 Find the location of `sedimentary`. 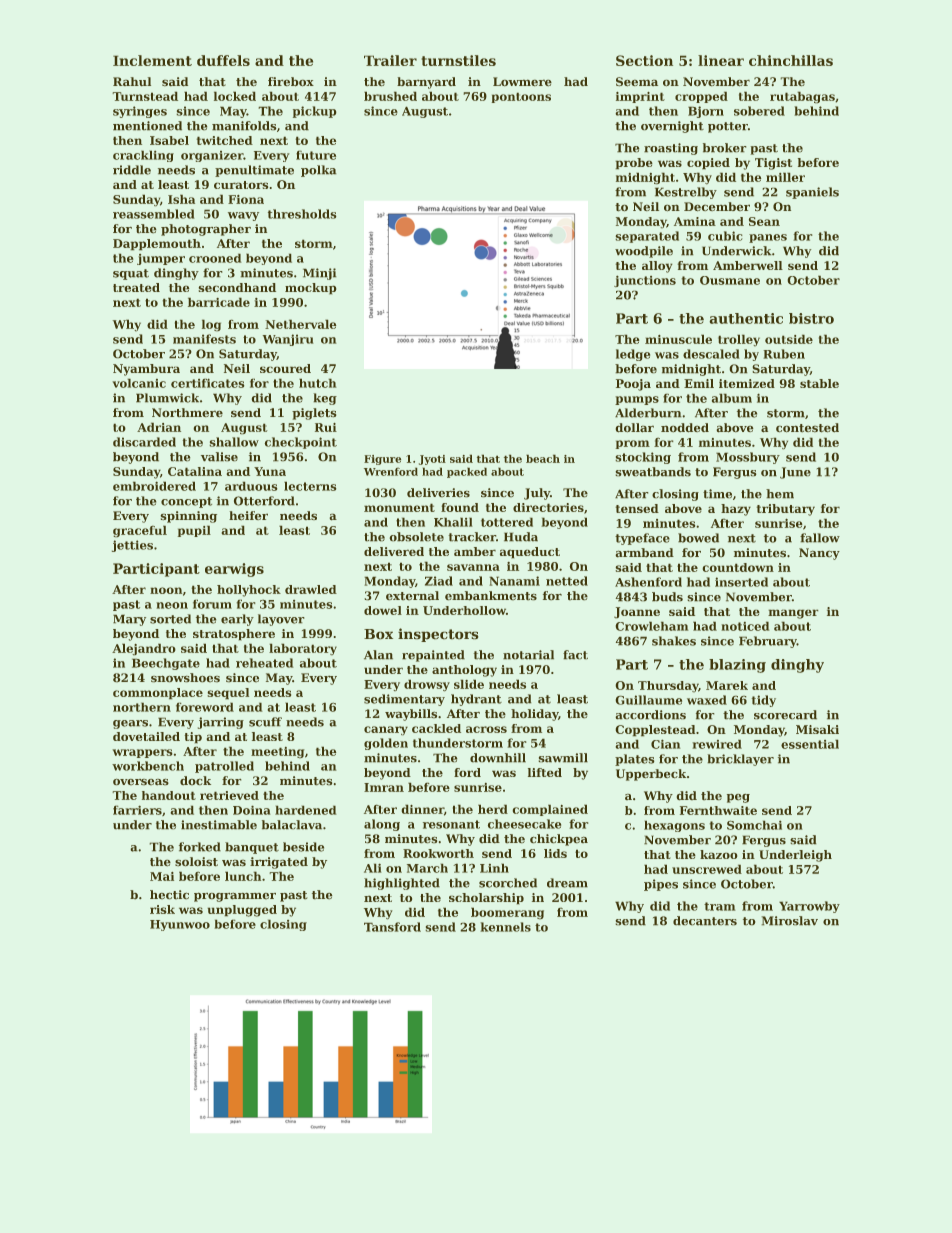

sedimentary is located at coordinates (404, 700).
